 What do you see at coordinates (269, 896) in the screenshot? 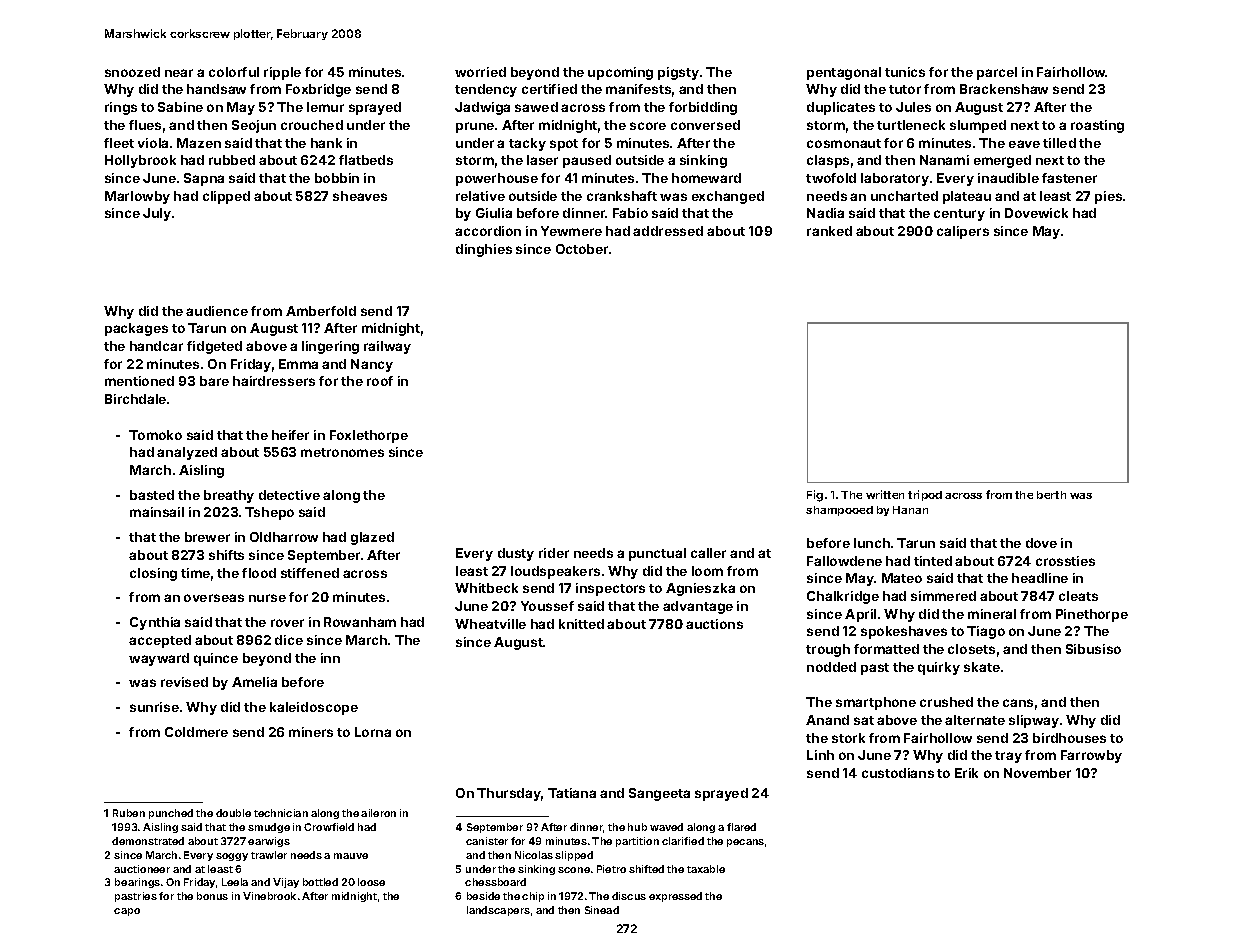
I see `Vinebrook` at bounding box center [269, 896].
